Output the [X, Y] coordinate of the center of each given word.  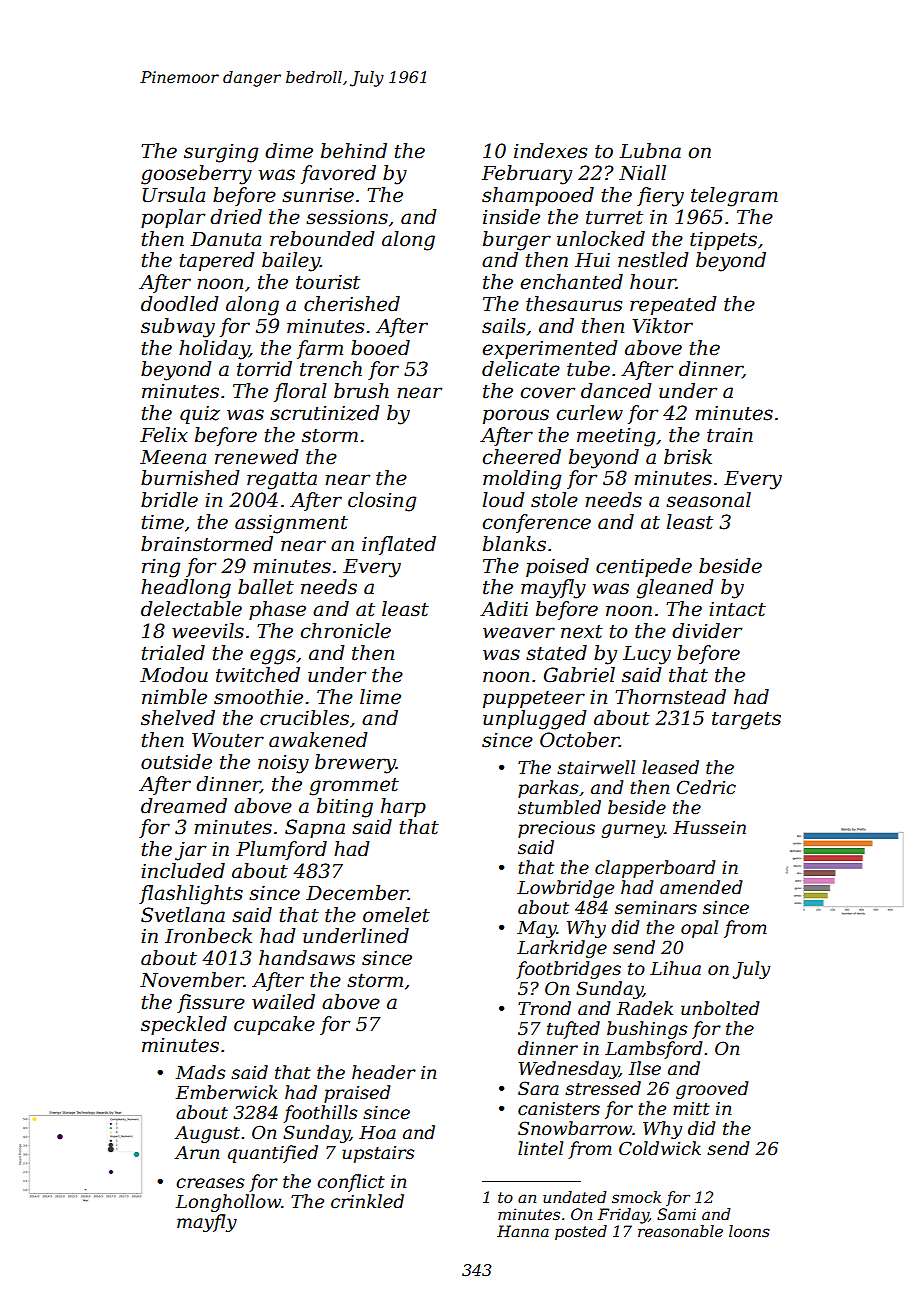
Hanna [523, 1231]
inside [511, 217]
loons [749, 1231]
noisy [283, 764]
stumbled [559, 807]
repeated [673, 305]
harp [403, 807]
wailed [283, 1002]
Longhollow [228, 1203]
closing [382, 502]
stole [554, 500]
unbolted [720, 1008]
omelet [396, 915]
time [163, 522]
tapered [217, 261]
